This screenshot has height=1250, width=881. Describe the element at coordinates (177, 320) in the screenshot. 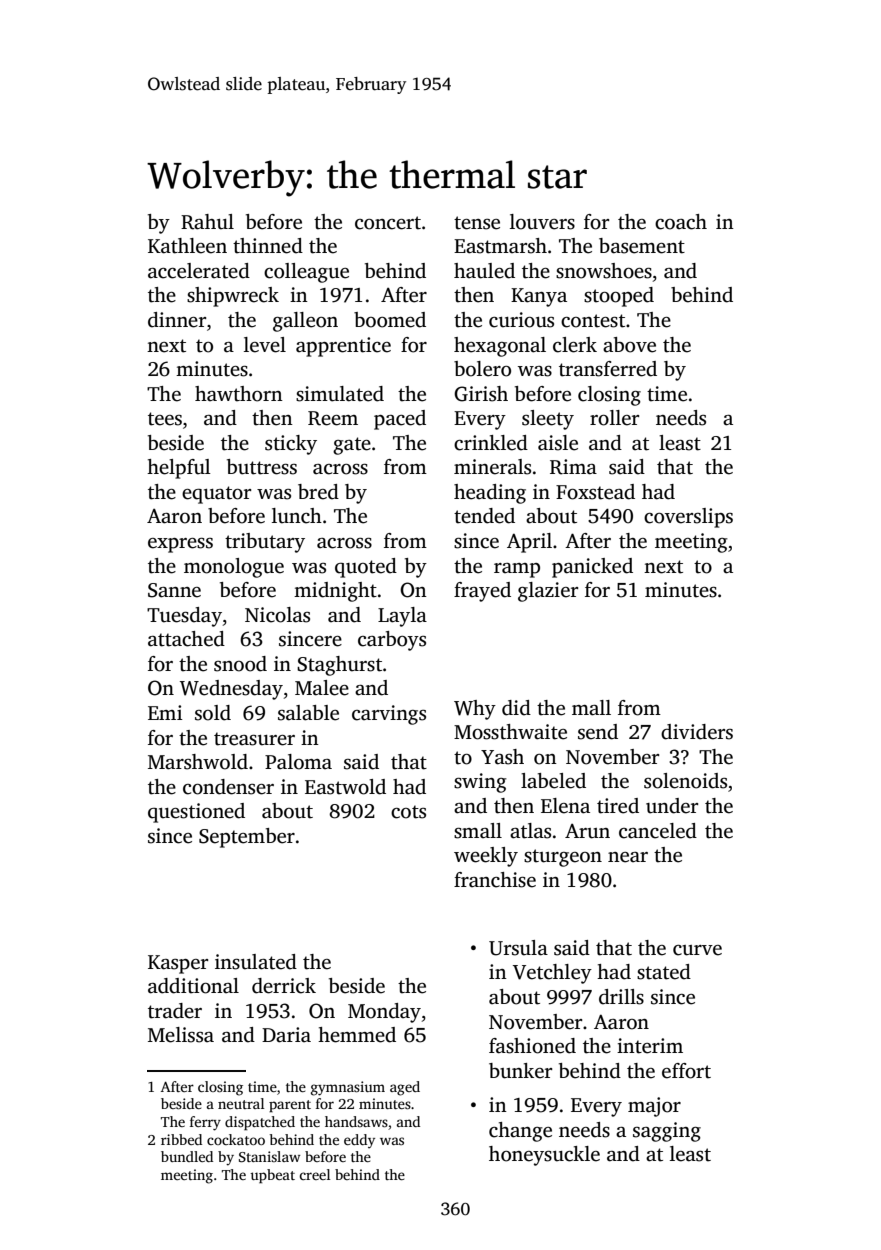

I see `dinner` at that location.
